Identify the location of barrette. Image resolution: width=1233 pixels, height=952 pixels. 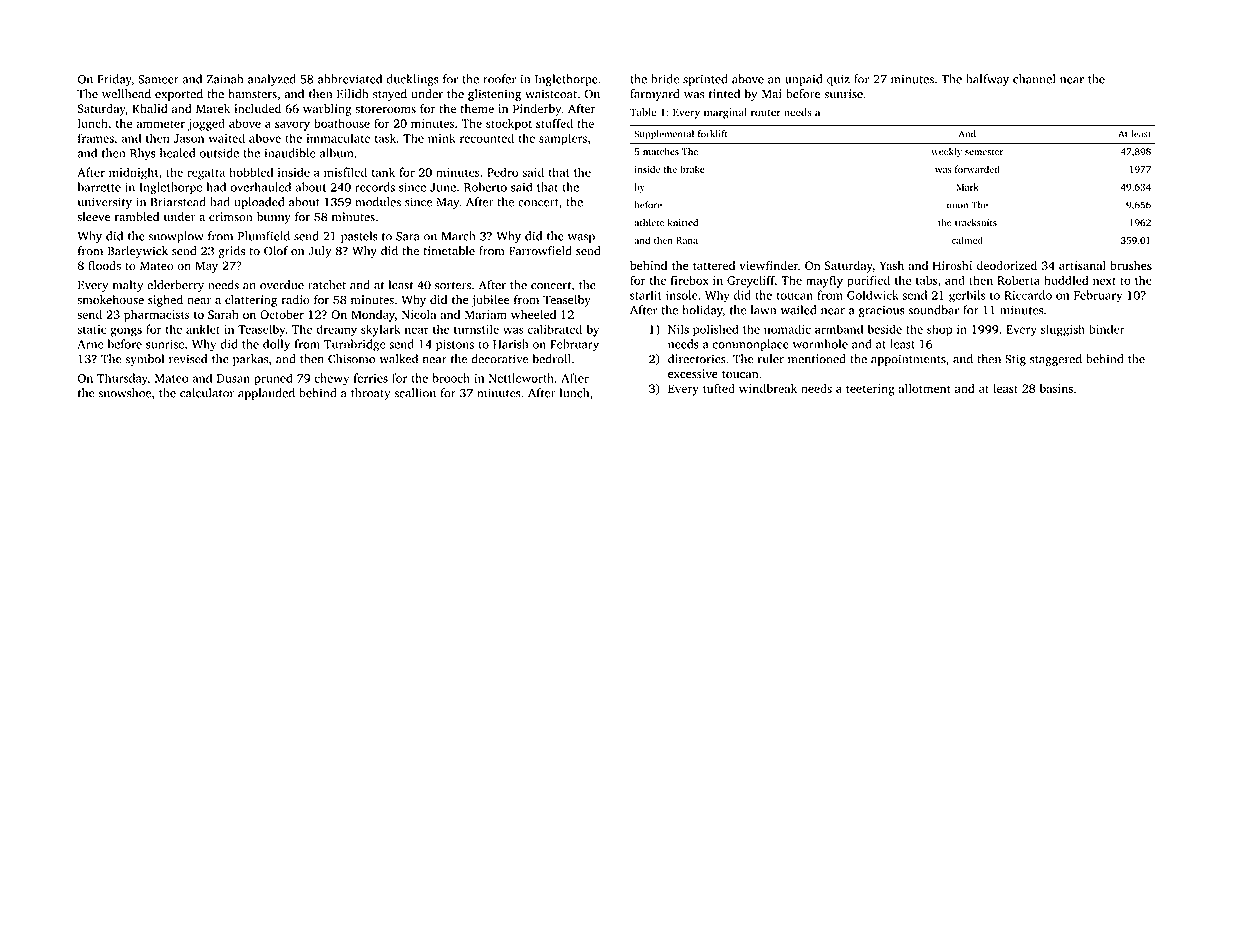
(99, 187).
